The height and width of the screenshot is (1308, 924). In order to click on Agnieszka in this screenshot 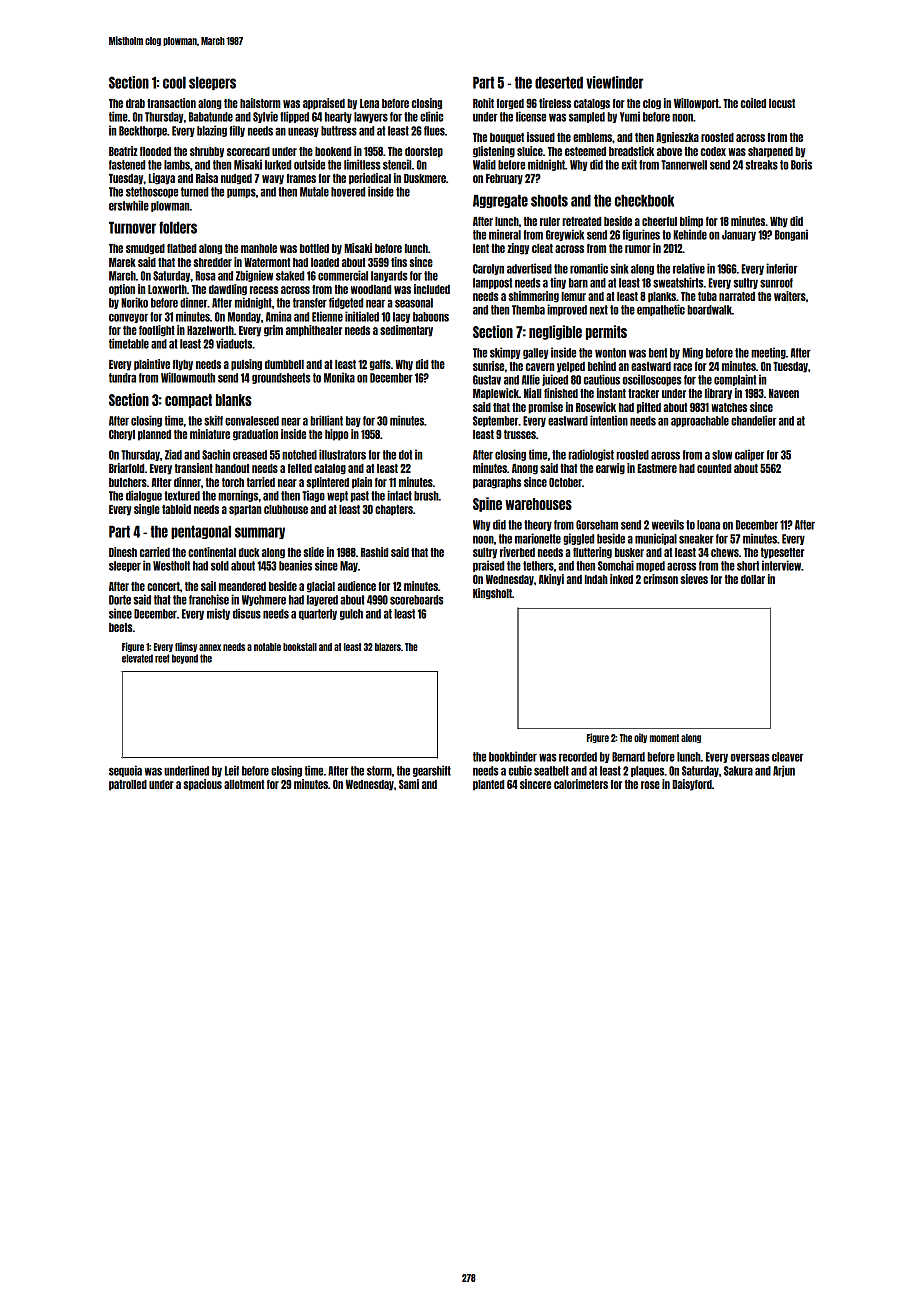, I will do `click(677, 138)`.
